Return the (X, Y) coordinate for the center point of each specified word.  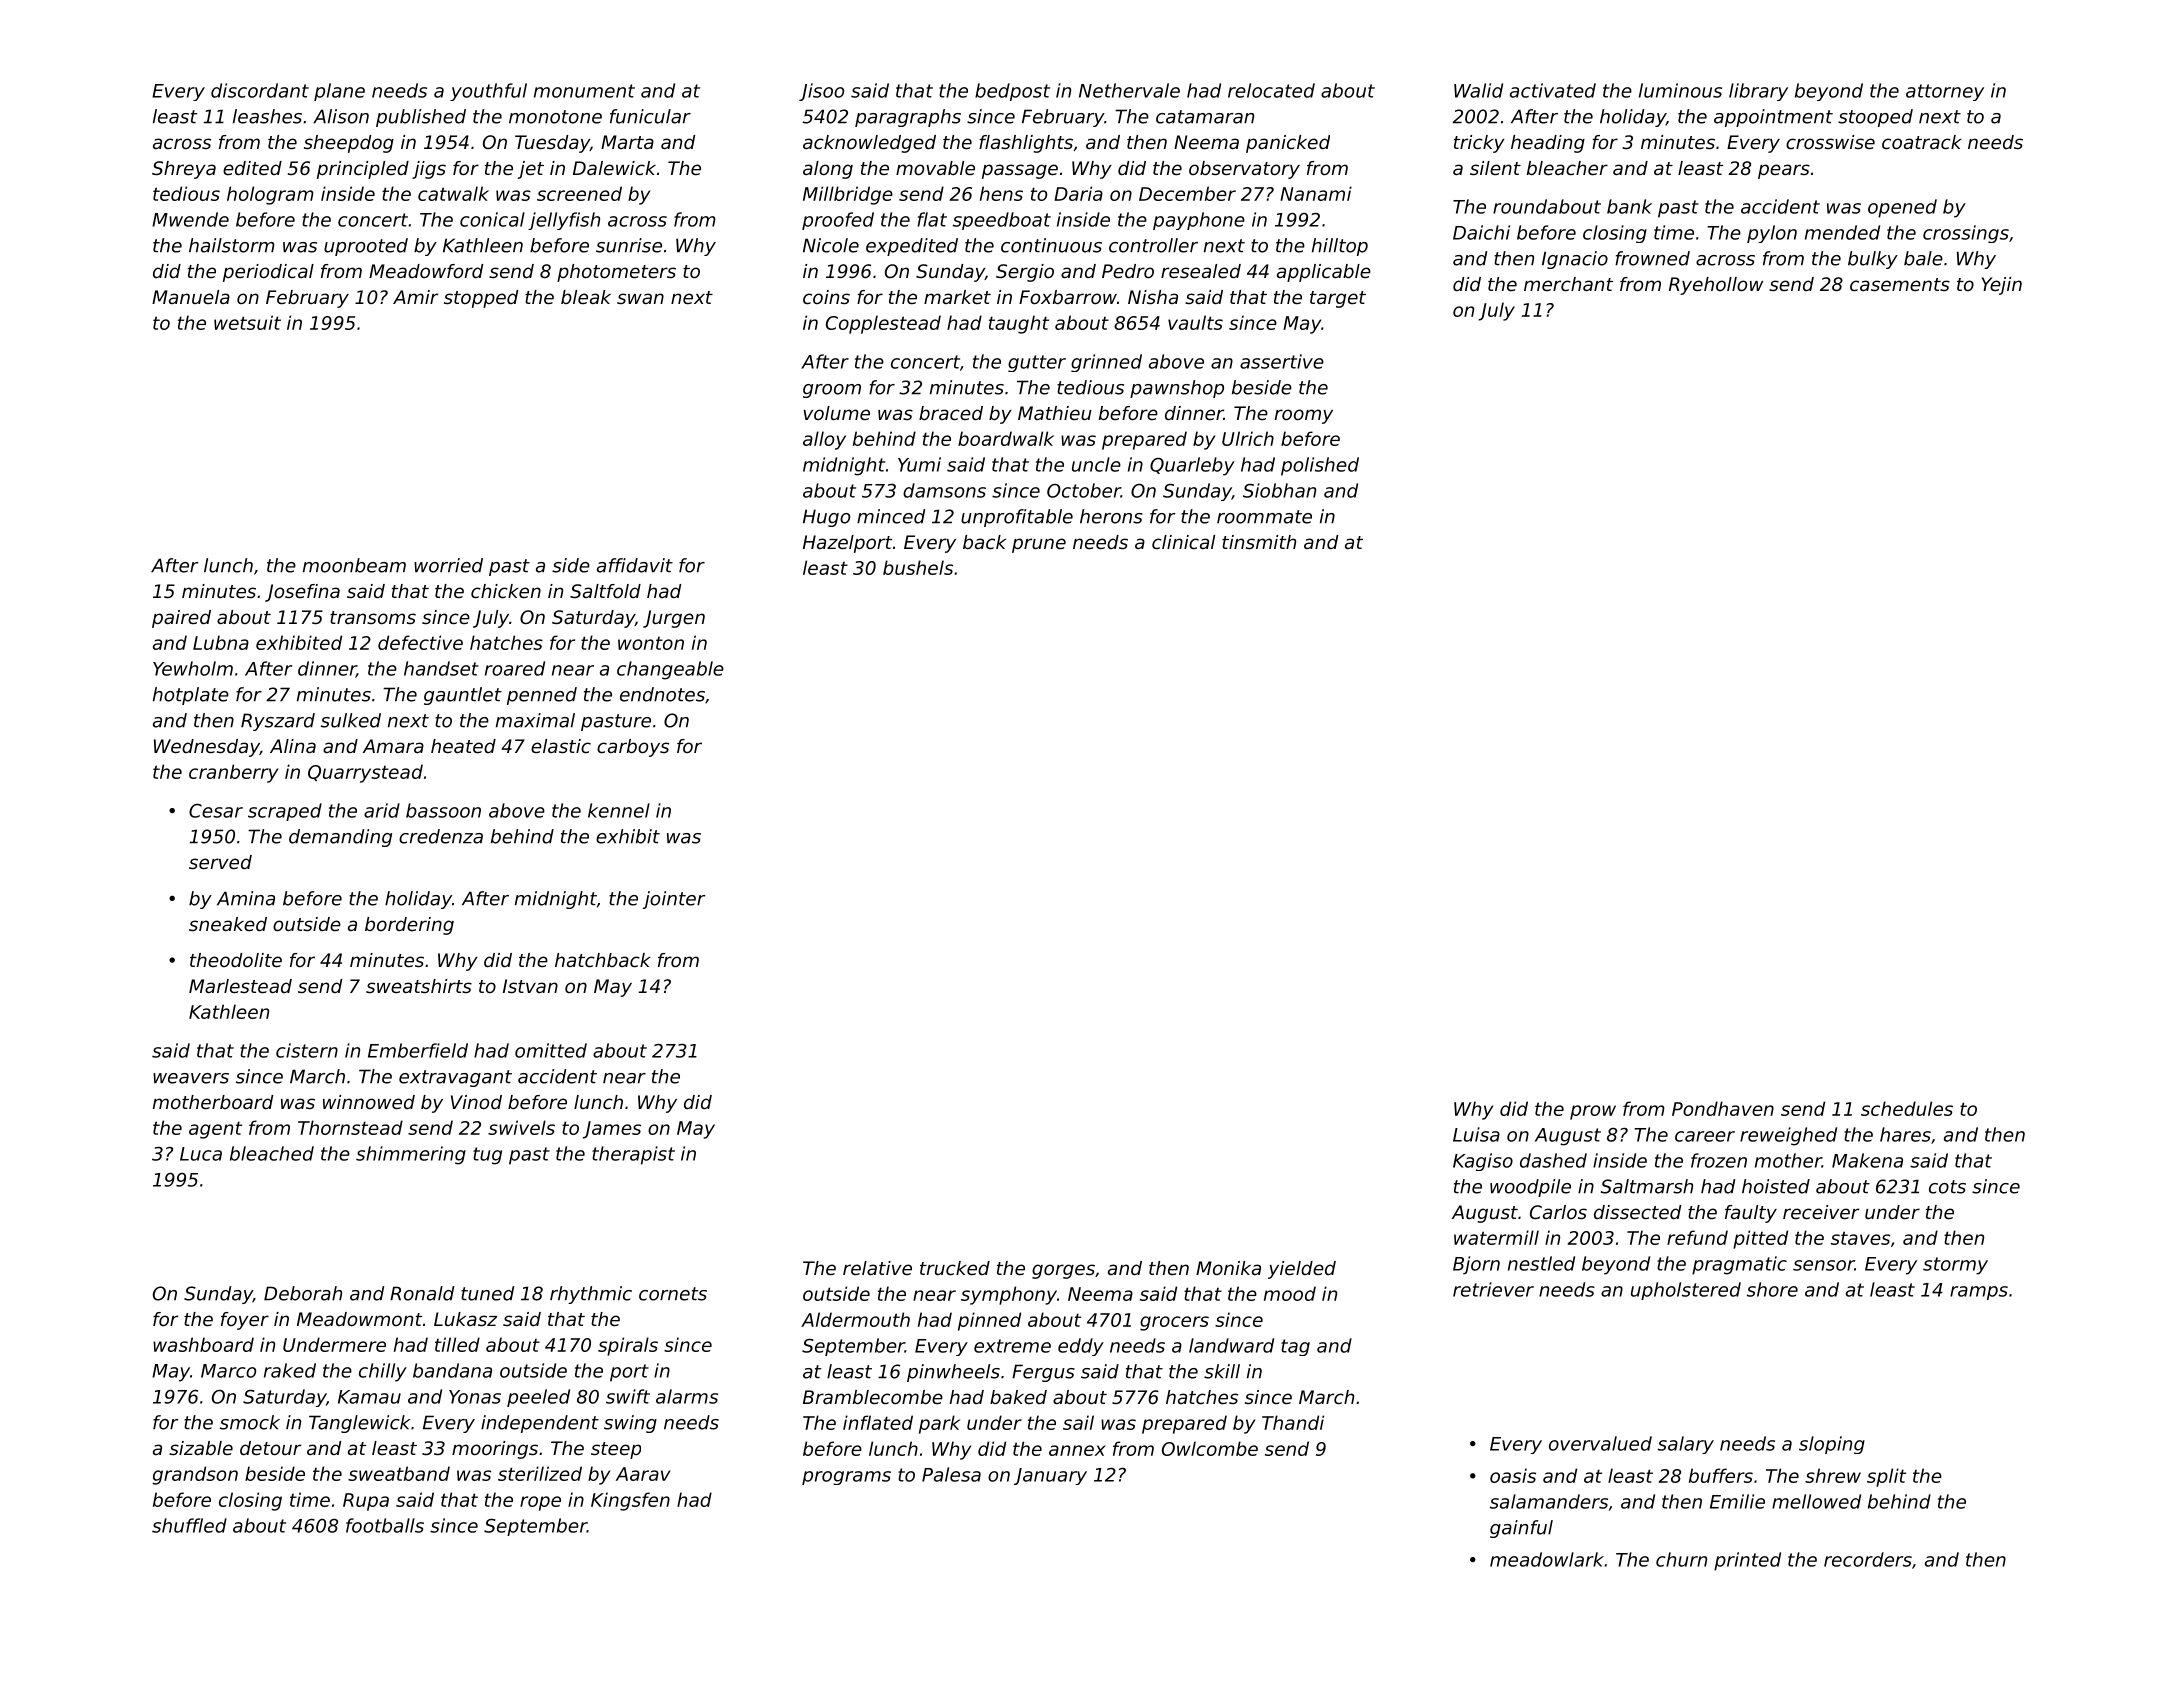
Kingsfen (630, 1501)
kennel (619, 810)
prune (1039, 545)
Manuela (191, 297)
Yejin (2002, 286)
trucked (955, 1268)
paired (181, 619)
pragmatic (1739, 1265)
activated (1553, 90)
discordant (260, 90)
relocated (1271, 90)
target (1338, 299)
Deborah (303, 1293)
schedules (1907, 1108)
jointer (674, 900)
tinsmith (1259, 542)
